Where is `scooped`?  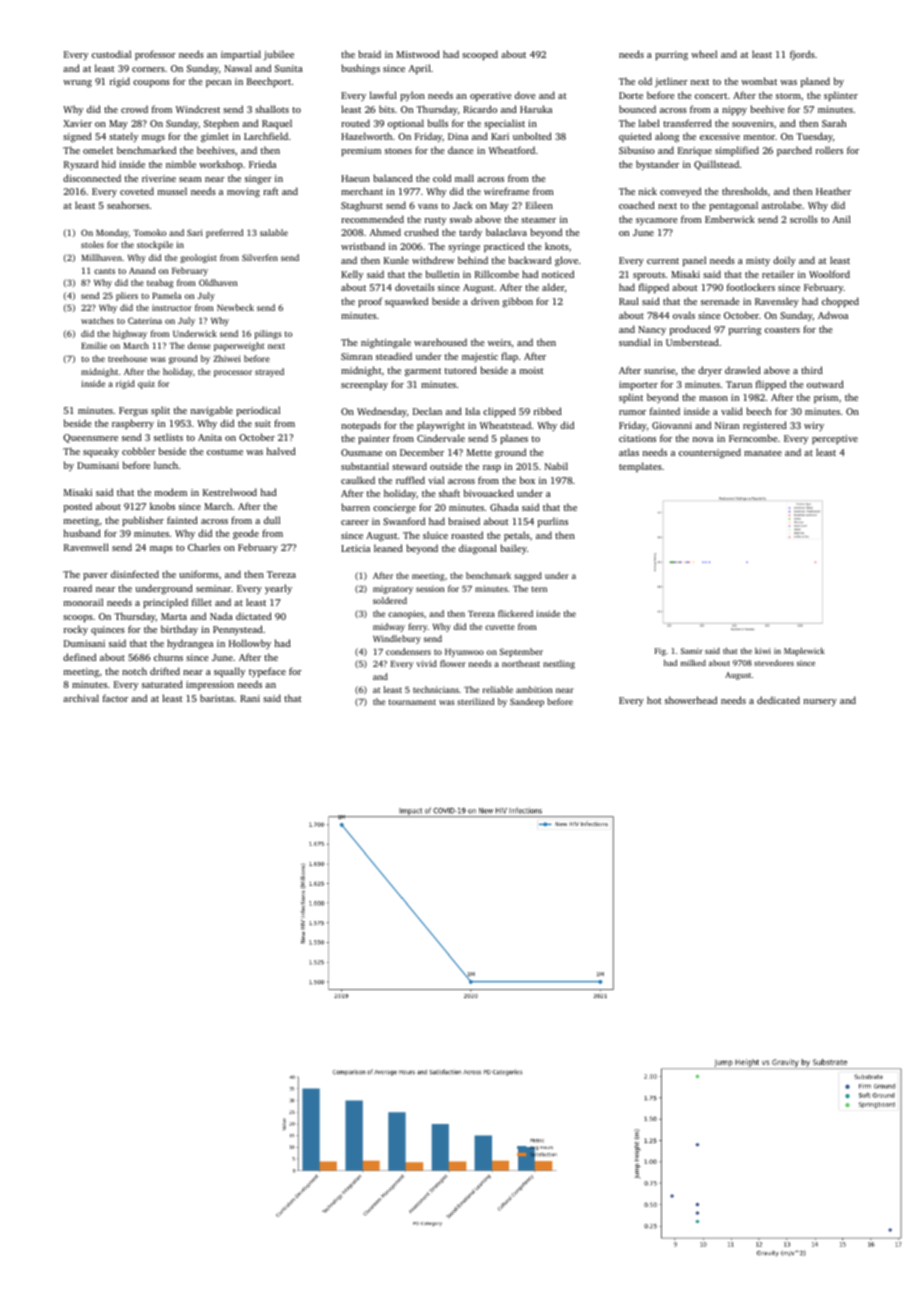
scooped is located at coordinates (480, 55).
